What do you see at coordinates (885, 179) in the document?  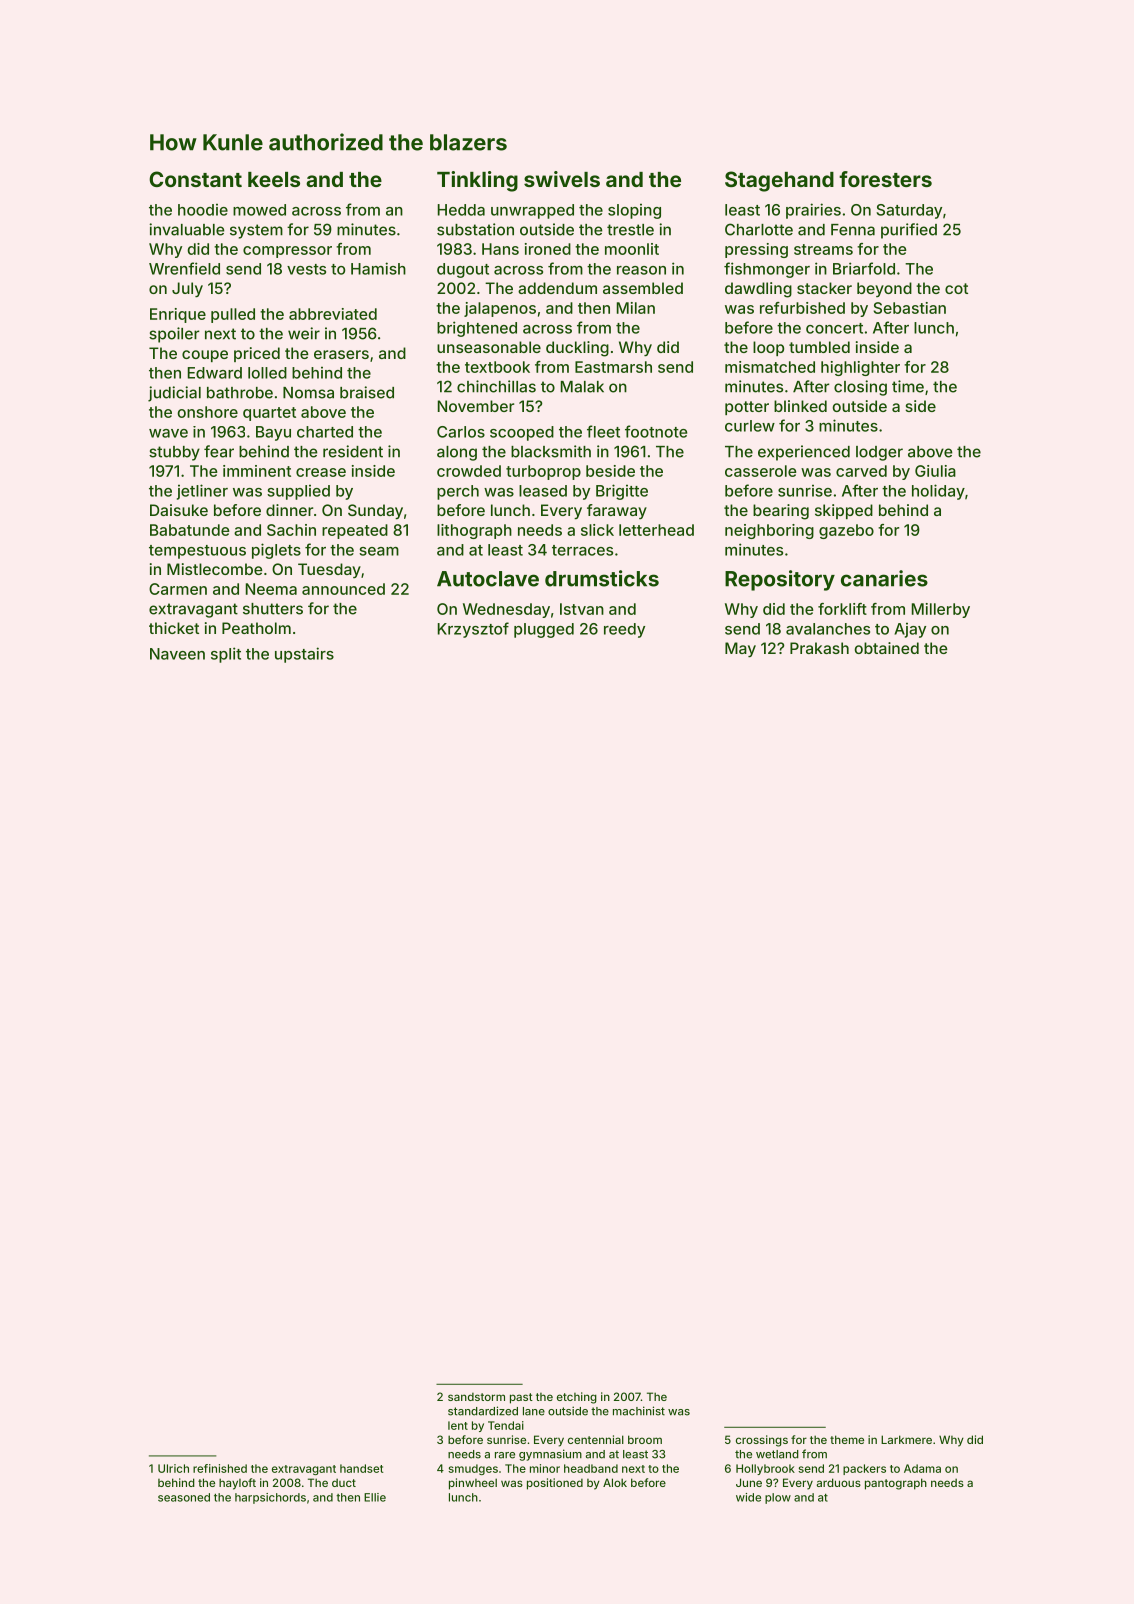 I see `foresters` at bounding box center [885, 179].
